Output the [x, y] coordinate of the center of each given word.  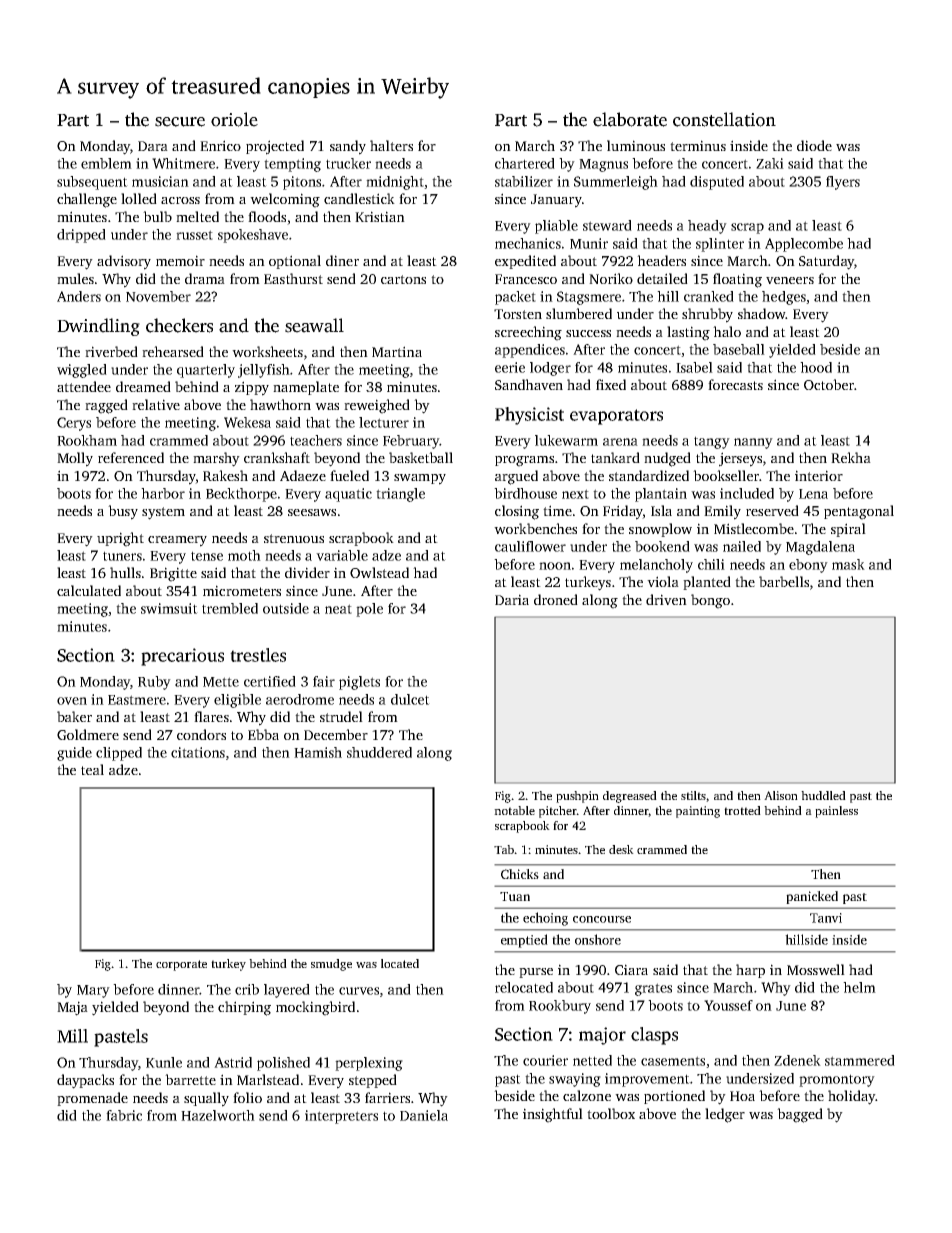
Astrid [233, 1062]
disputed [717, 183]
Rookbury [560, 1007]
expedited [525, 262]
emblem [106, 163]
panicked [812, 897]
